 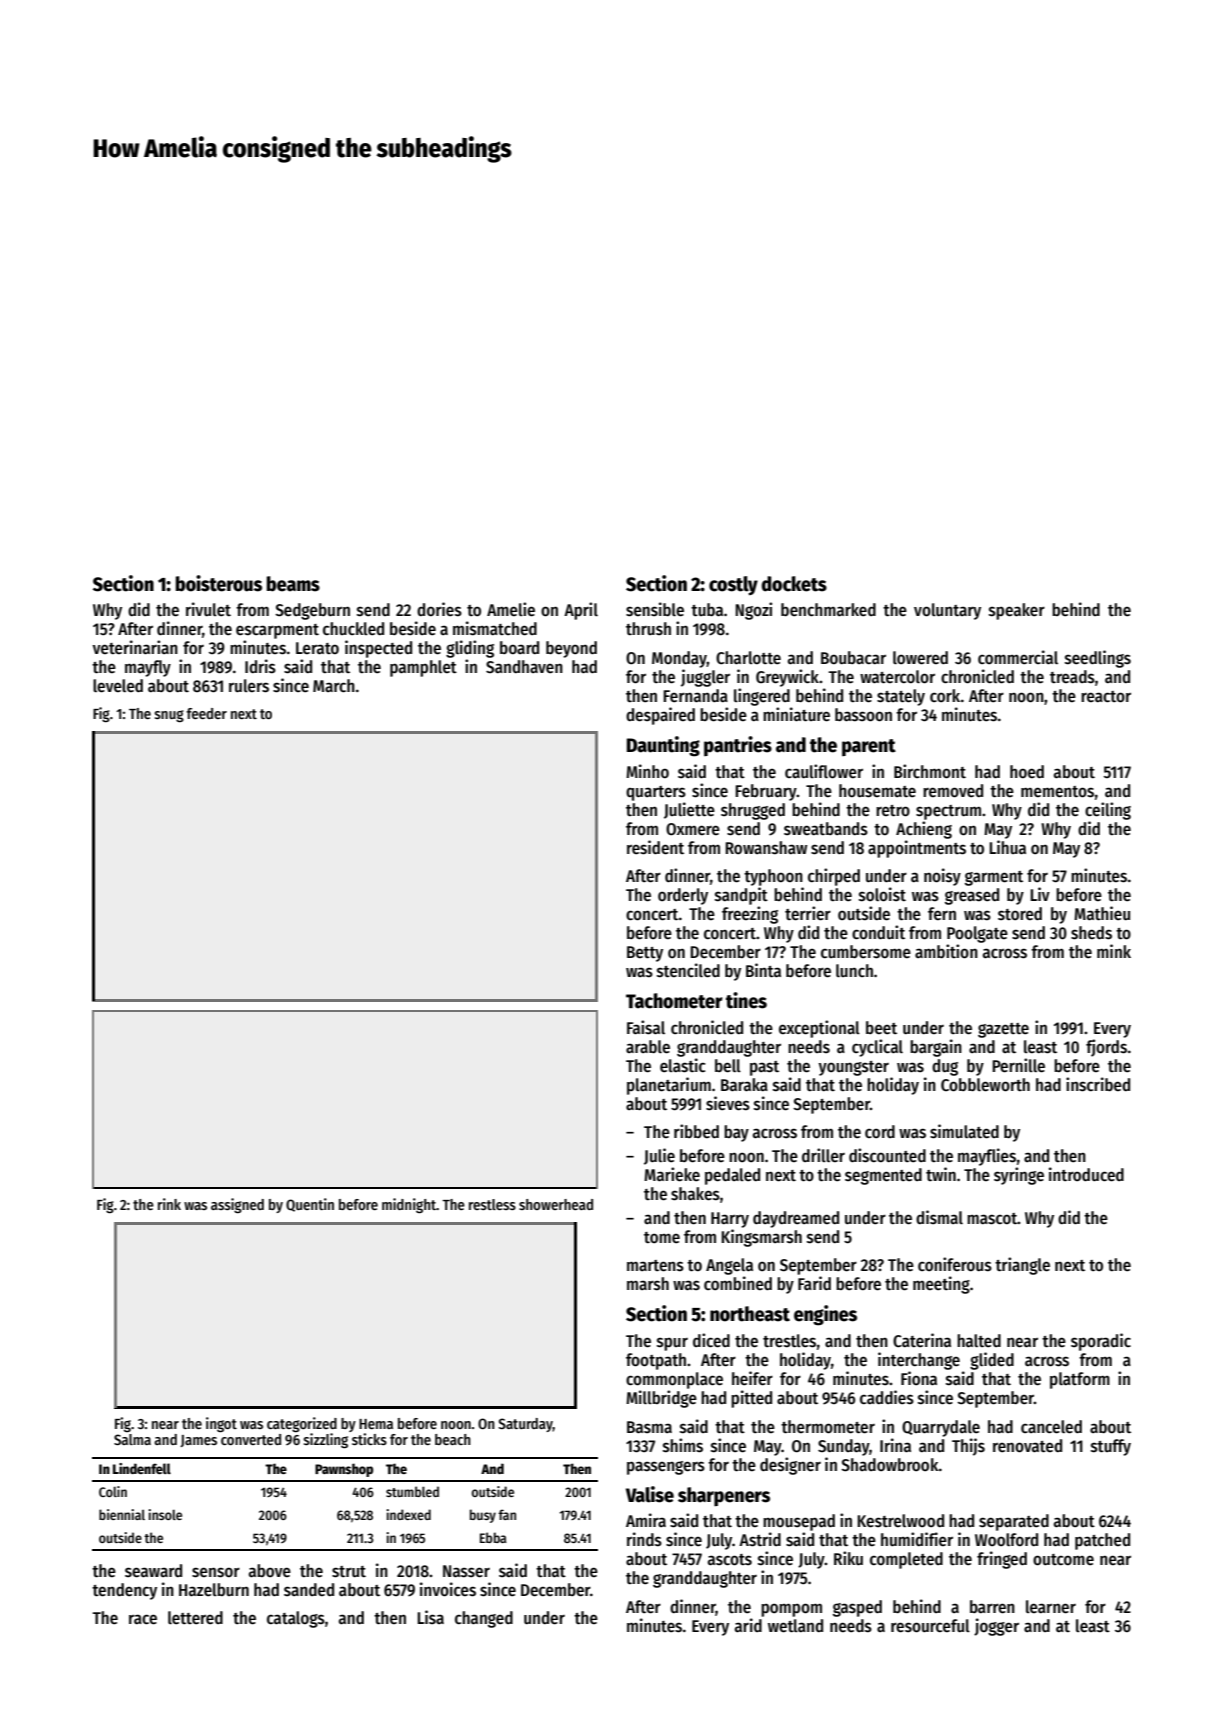 What do you see at coordinates (135, 647) in the page?
I see `veterinarian` at bounding box center [135, 647].
